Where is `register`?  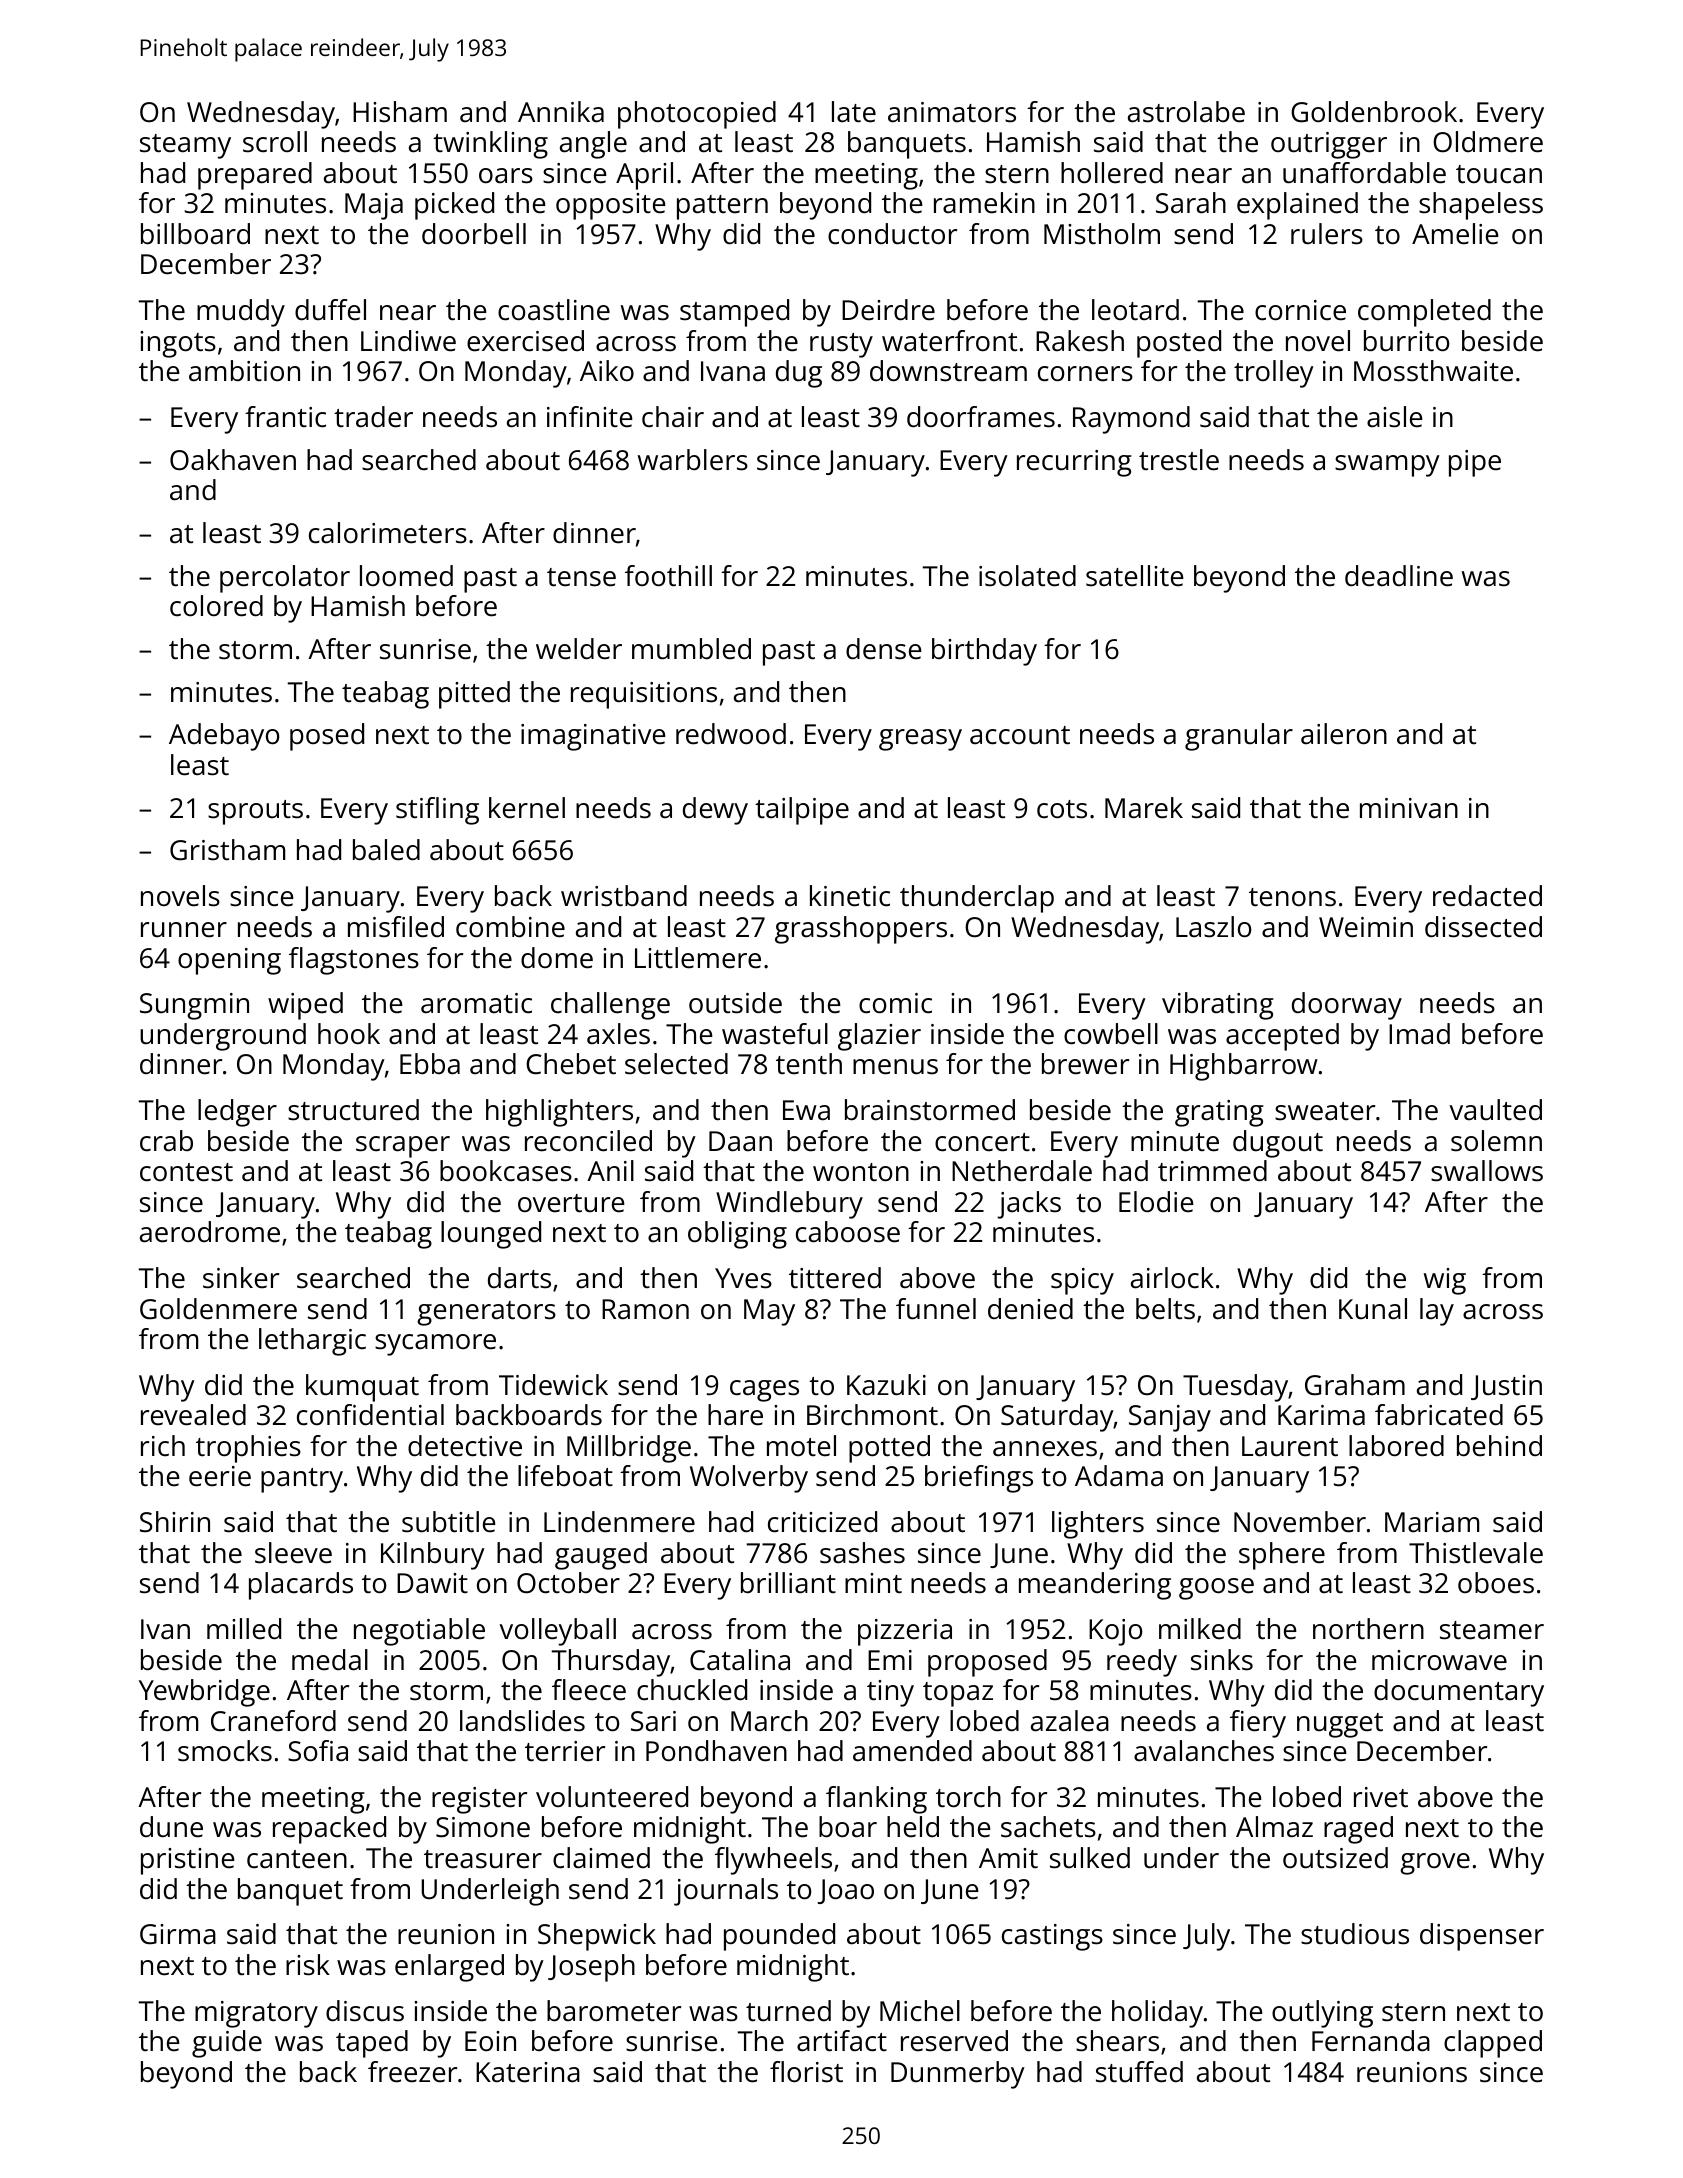 register is located at coordinates (479, 1800).
